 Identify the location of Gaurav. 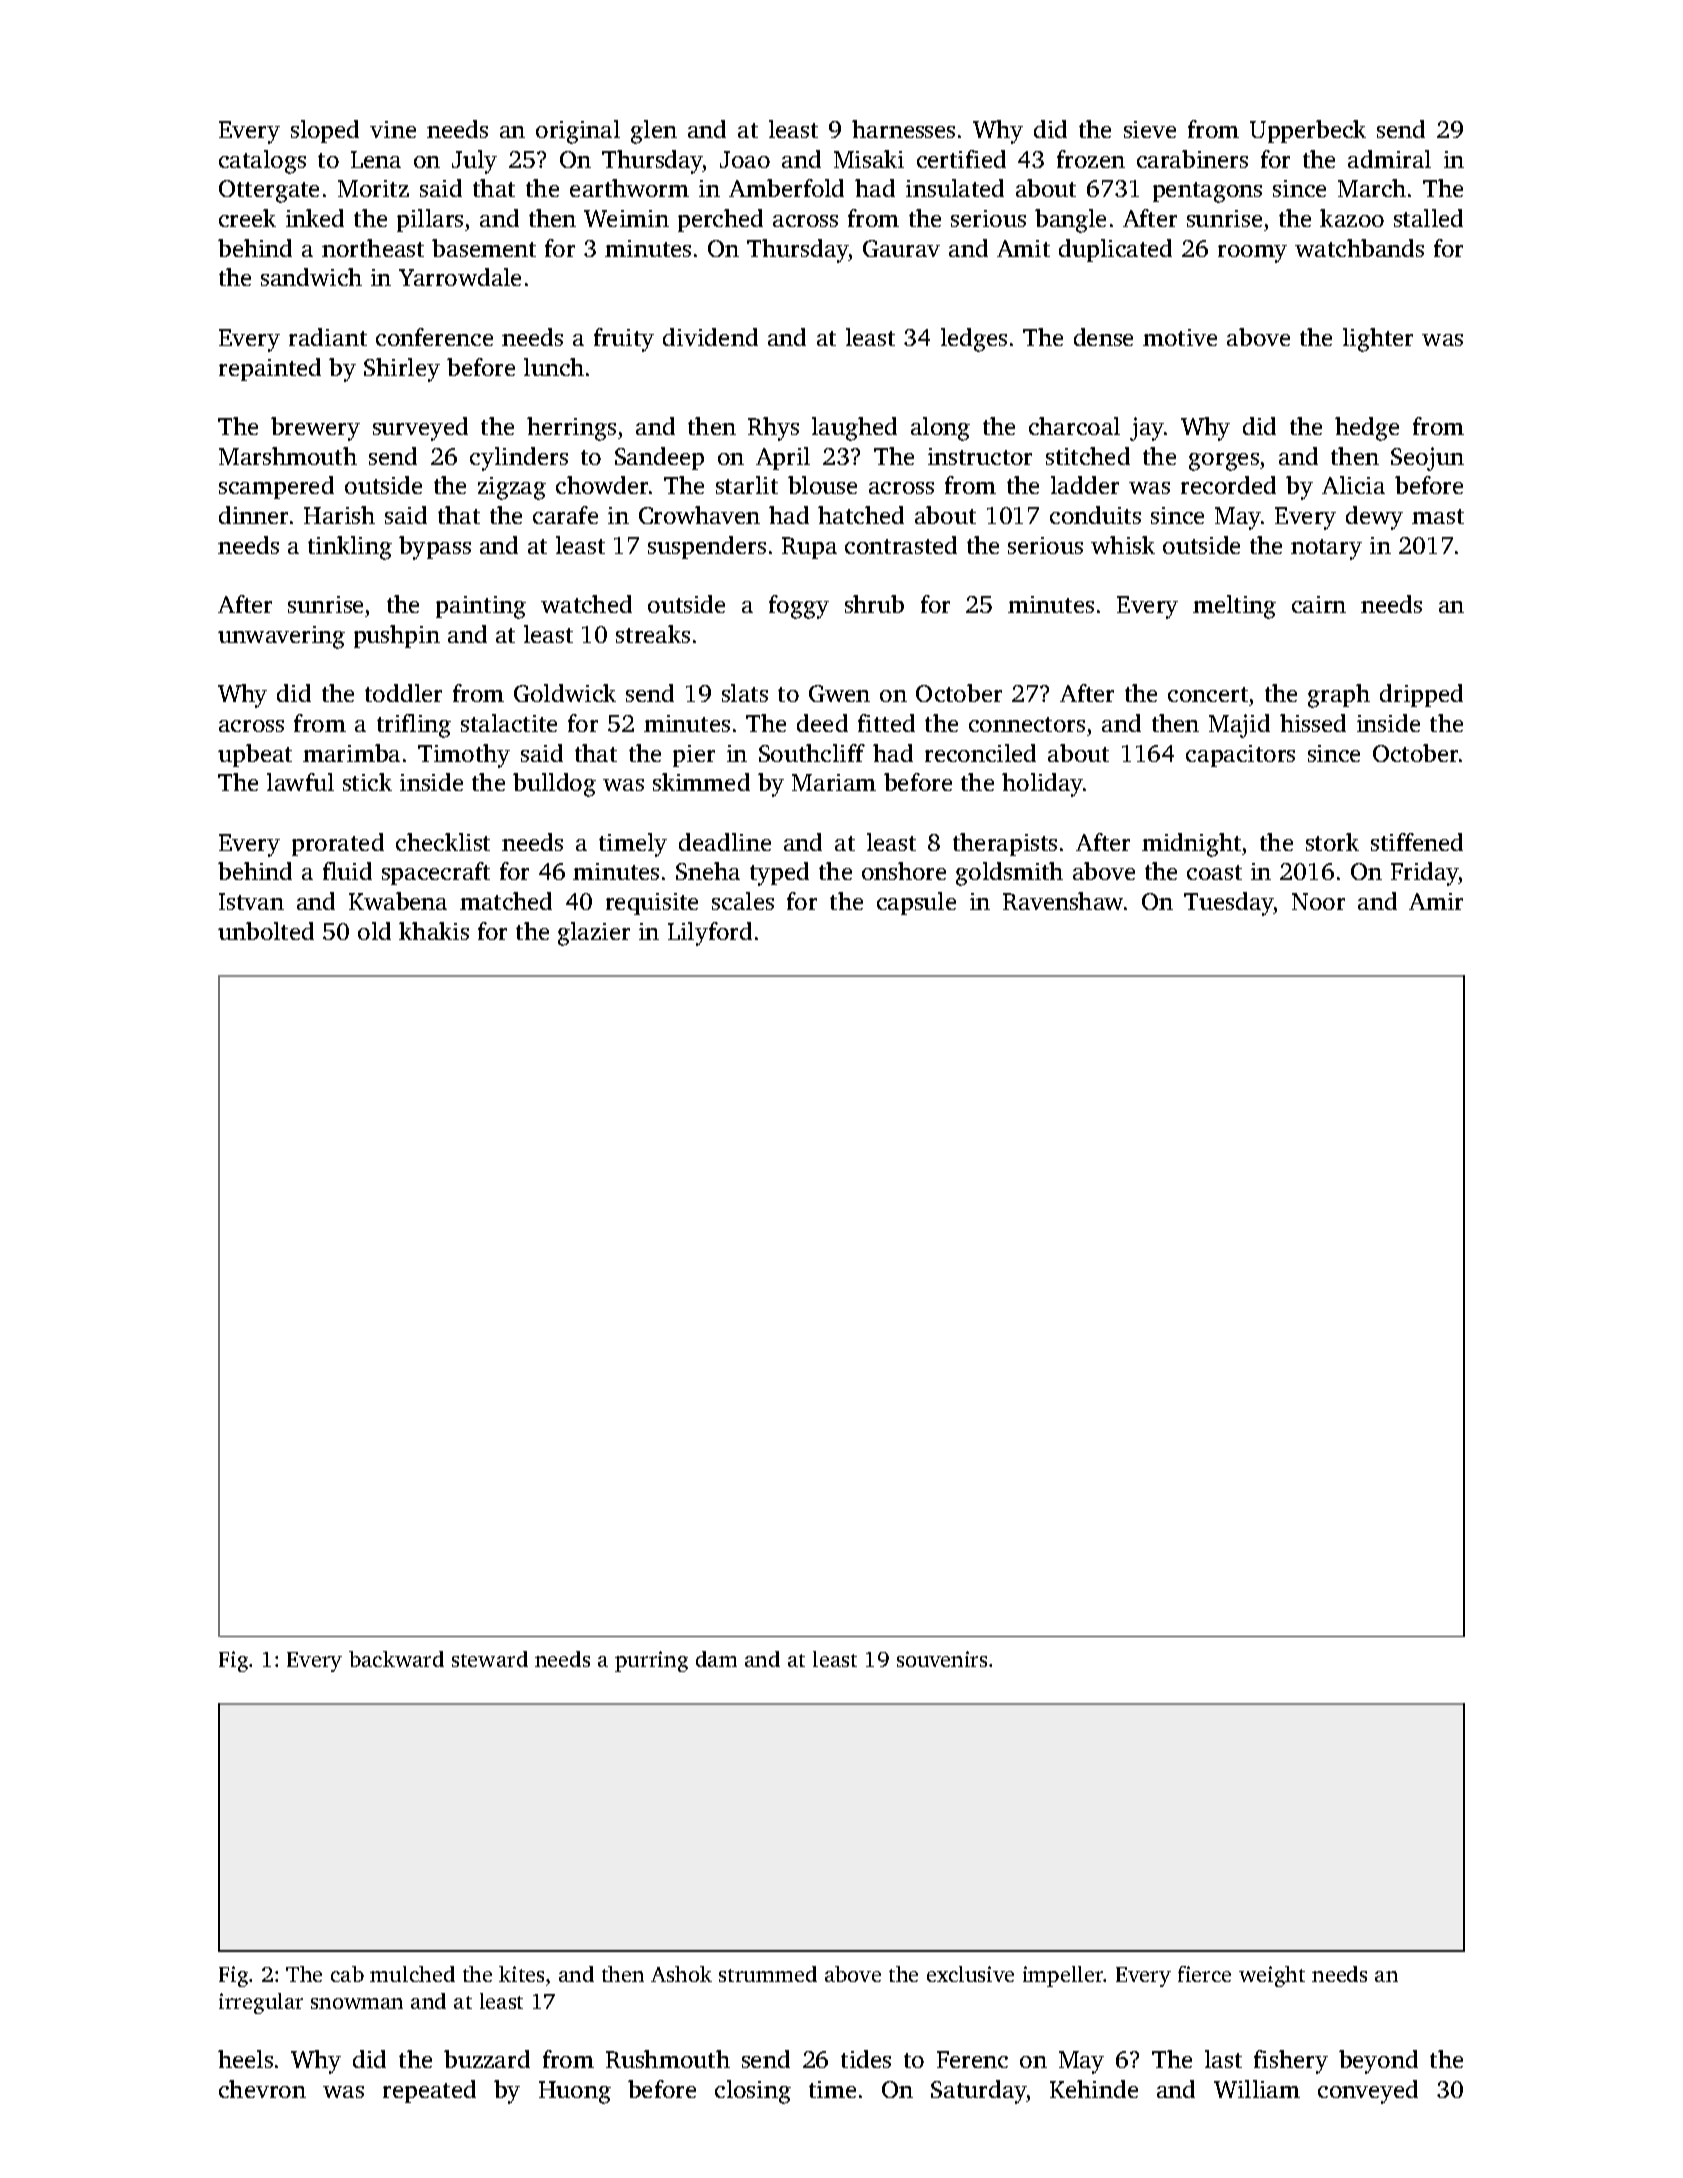
(901, 248).
